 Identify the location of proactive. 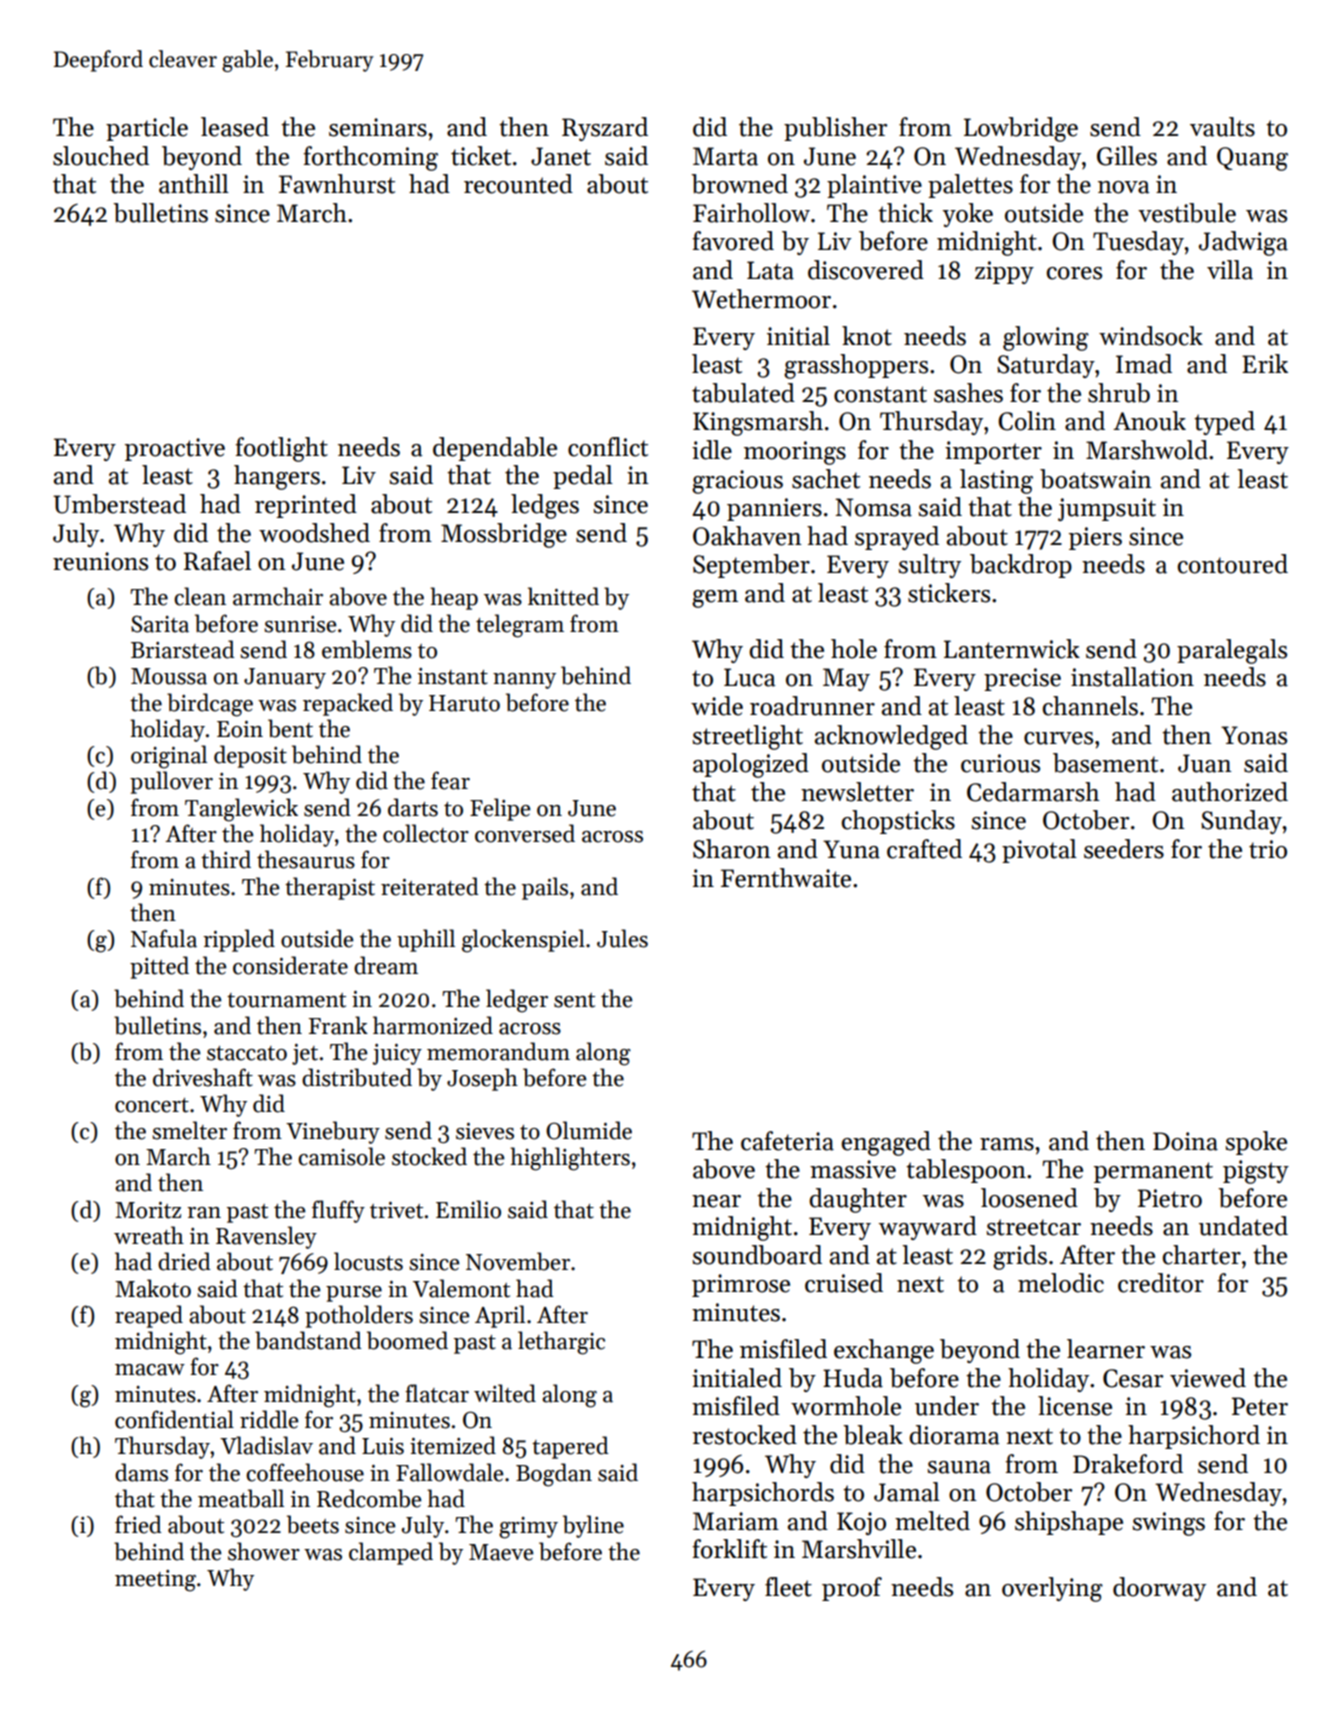
(175, 449).
